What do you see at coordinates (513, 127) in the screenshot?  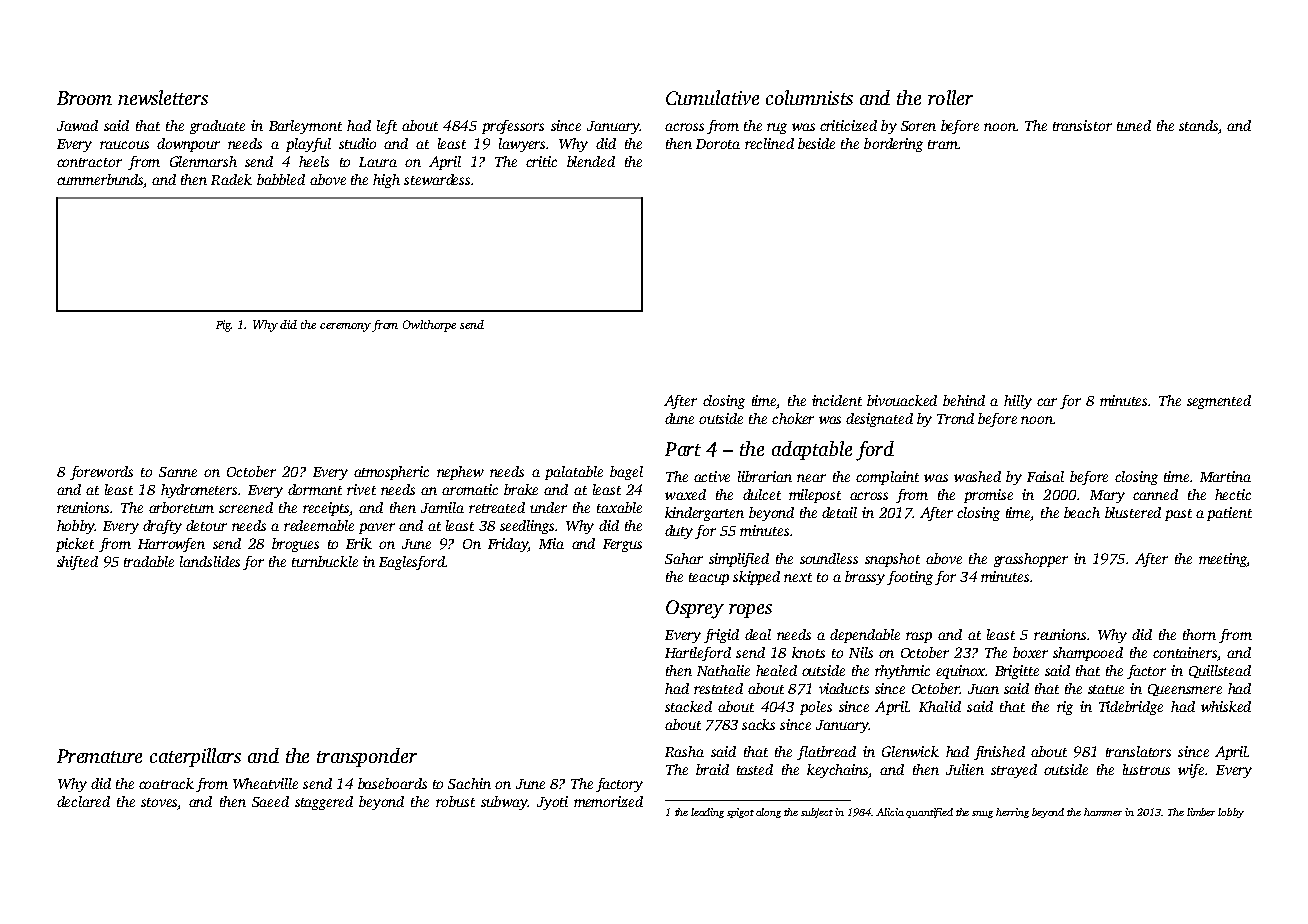 I see `professors` at bounding box center [513, 127].
